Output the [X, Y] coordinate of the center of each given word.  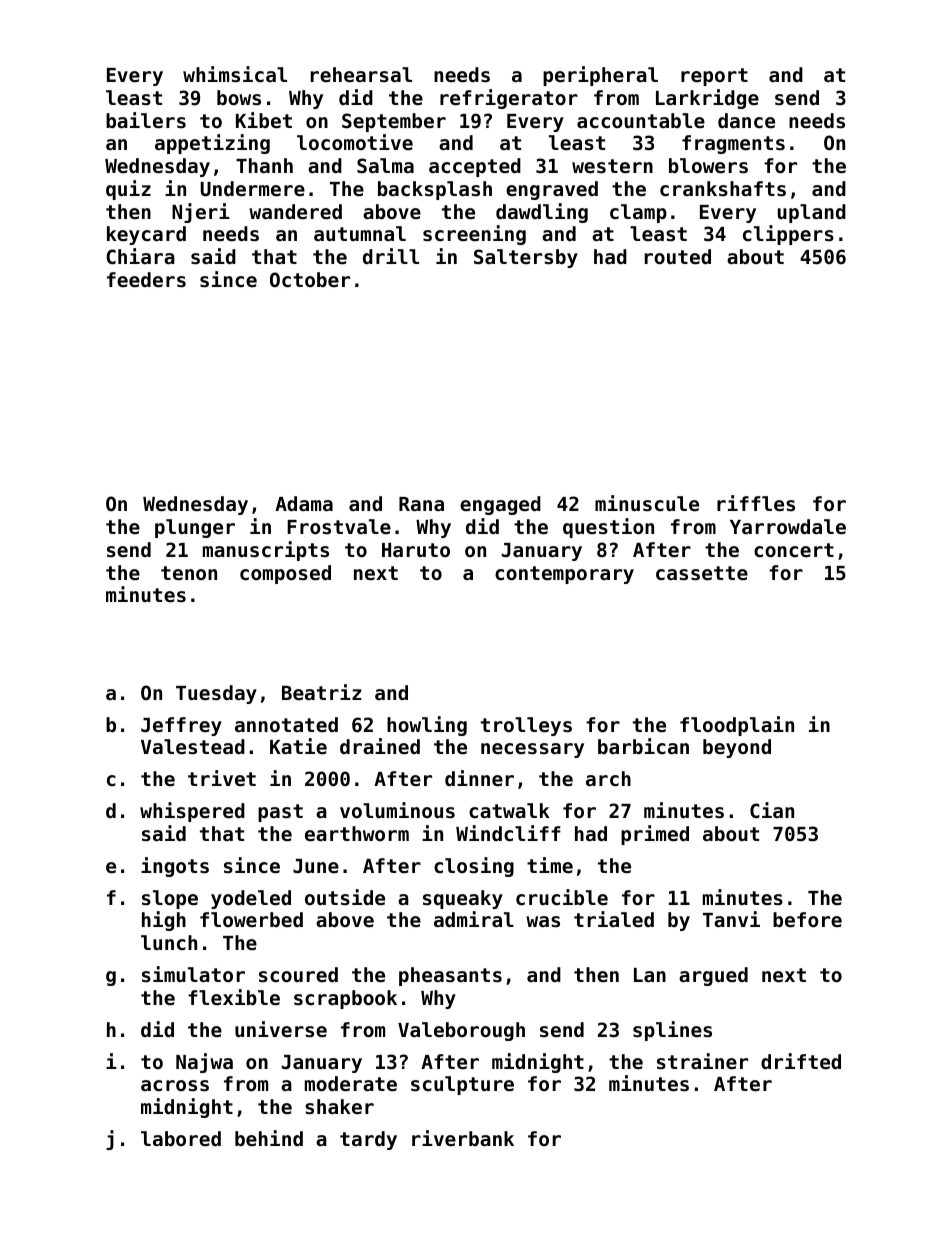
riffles [756, 503]
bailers [146, 120]
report [714, 77]
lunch [169, 942]
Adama [304, 503]
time [550, 865]
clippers [788, 235]
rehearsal [361, 74]
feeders [146, 280]
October [310, 279]
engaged [500, 505]
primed [655, 835]
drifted [801, 1061]
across [175, 1085]
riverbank [463, 1138]
